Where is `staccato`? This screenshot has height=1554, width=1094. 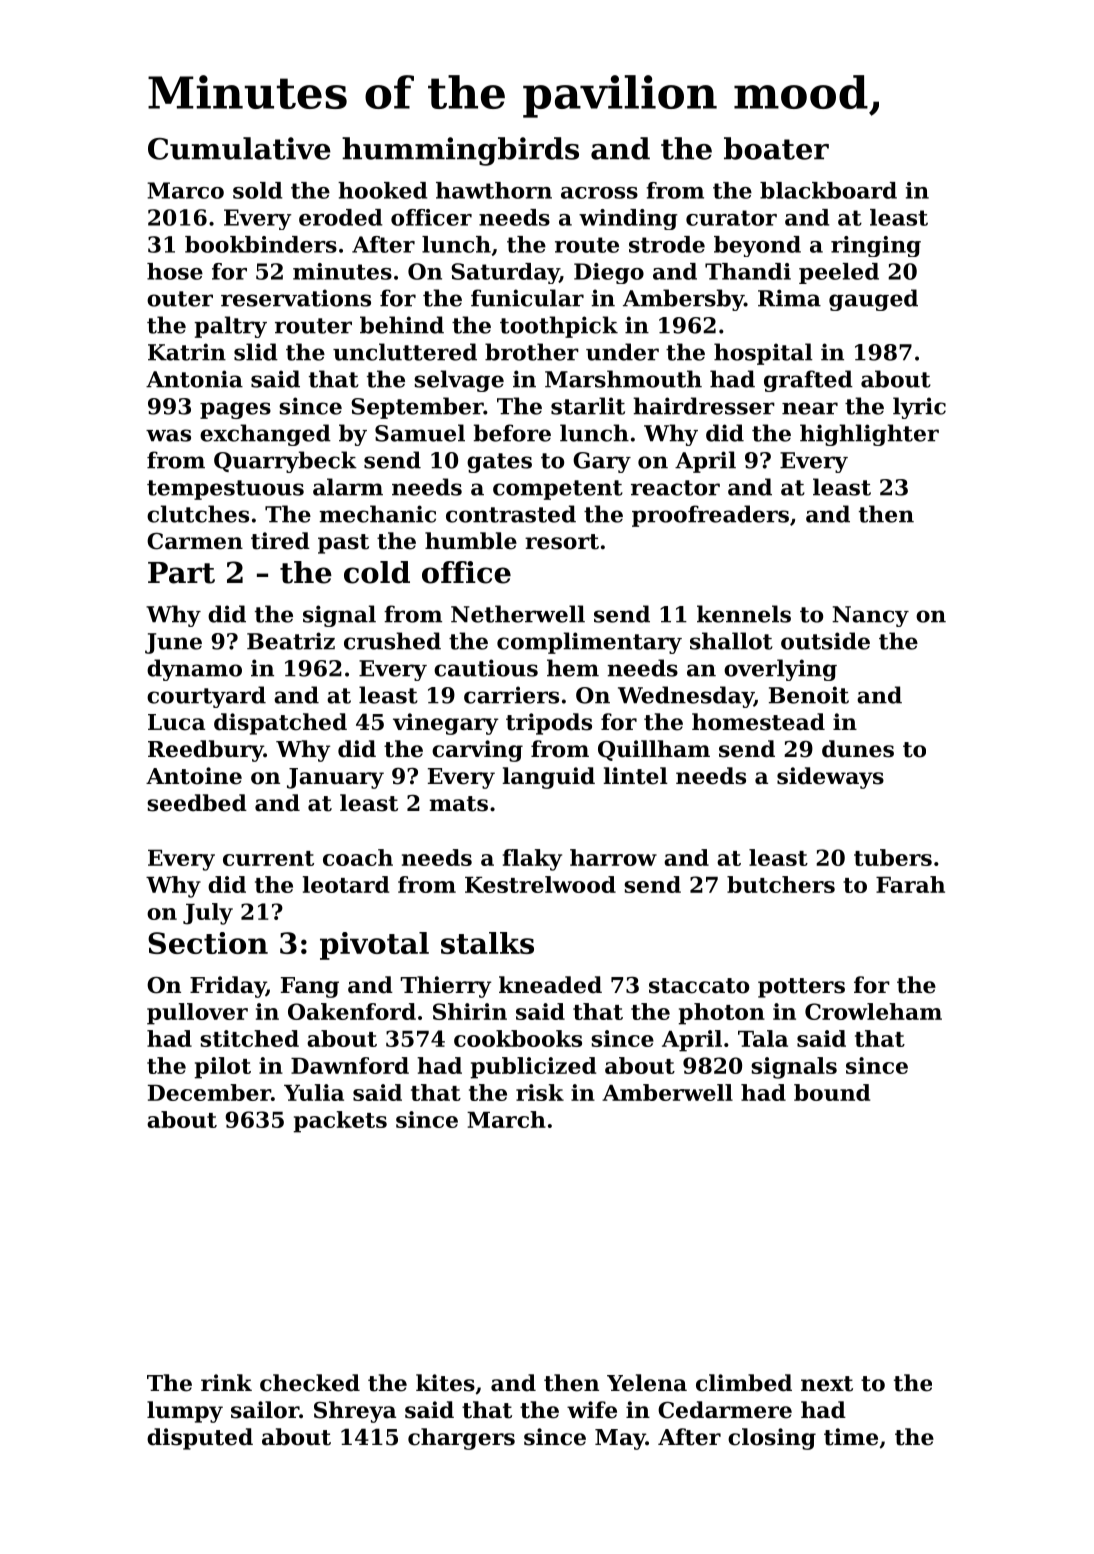
staccato is located at coordinates (699, 986).
